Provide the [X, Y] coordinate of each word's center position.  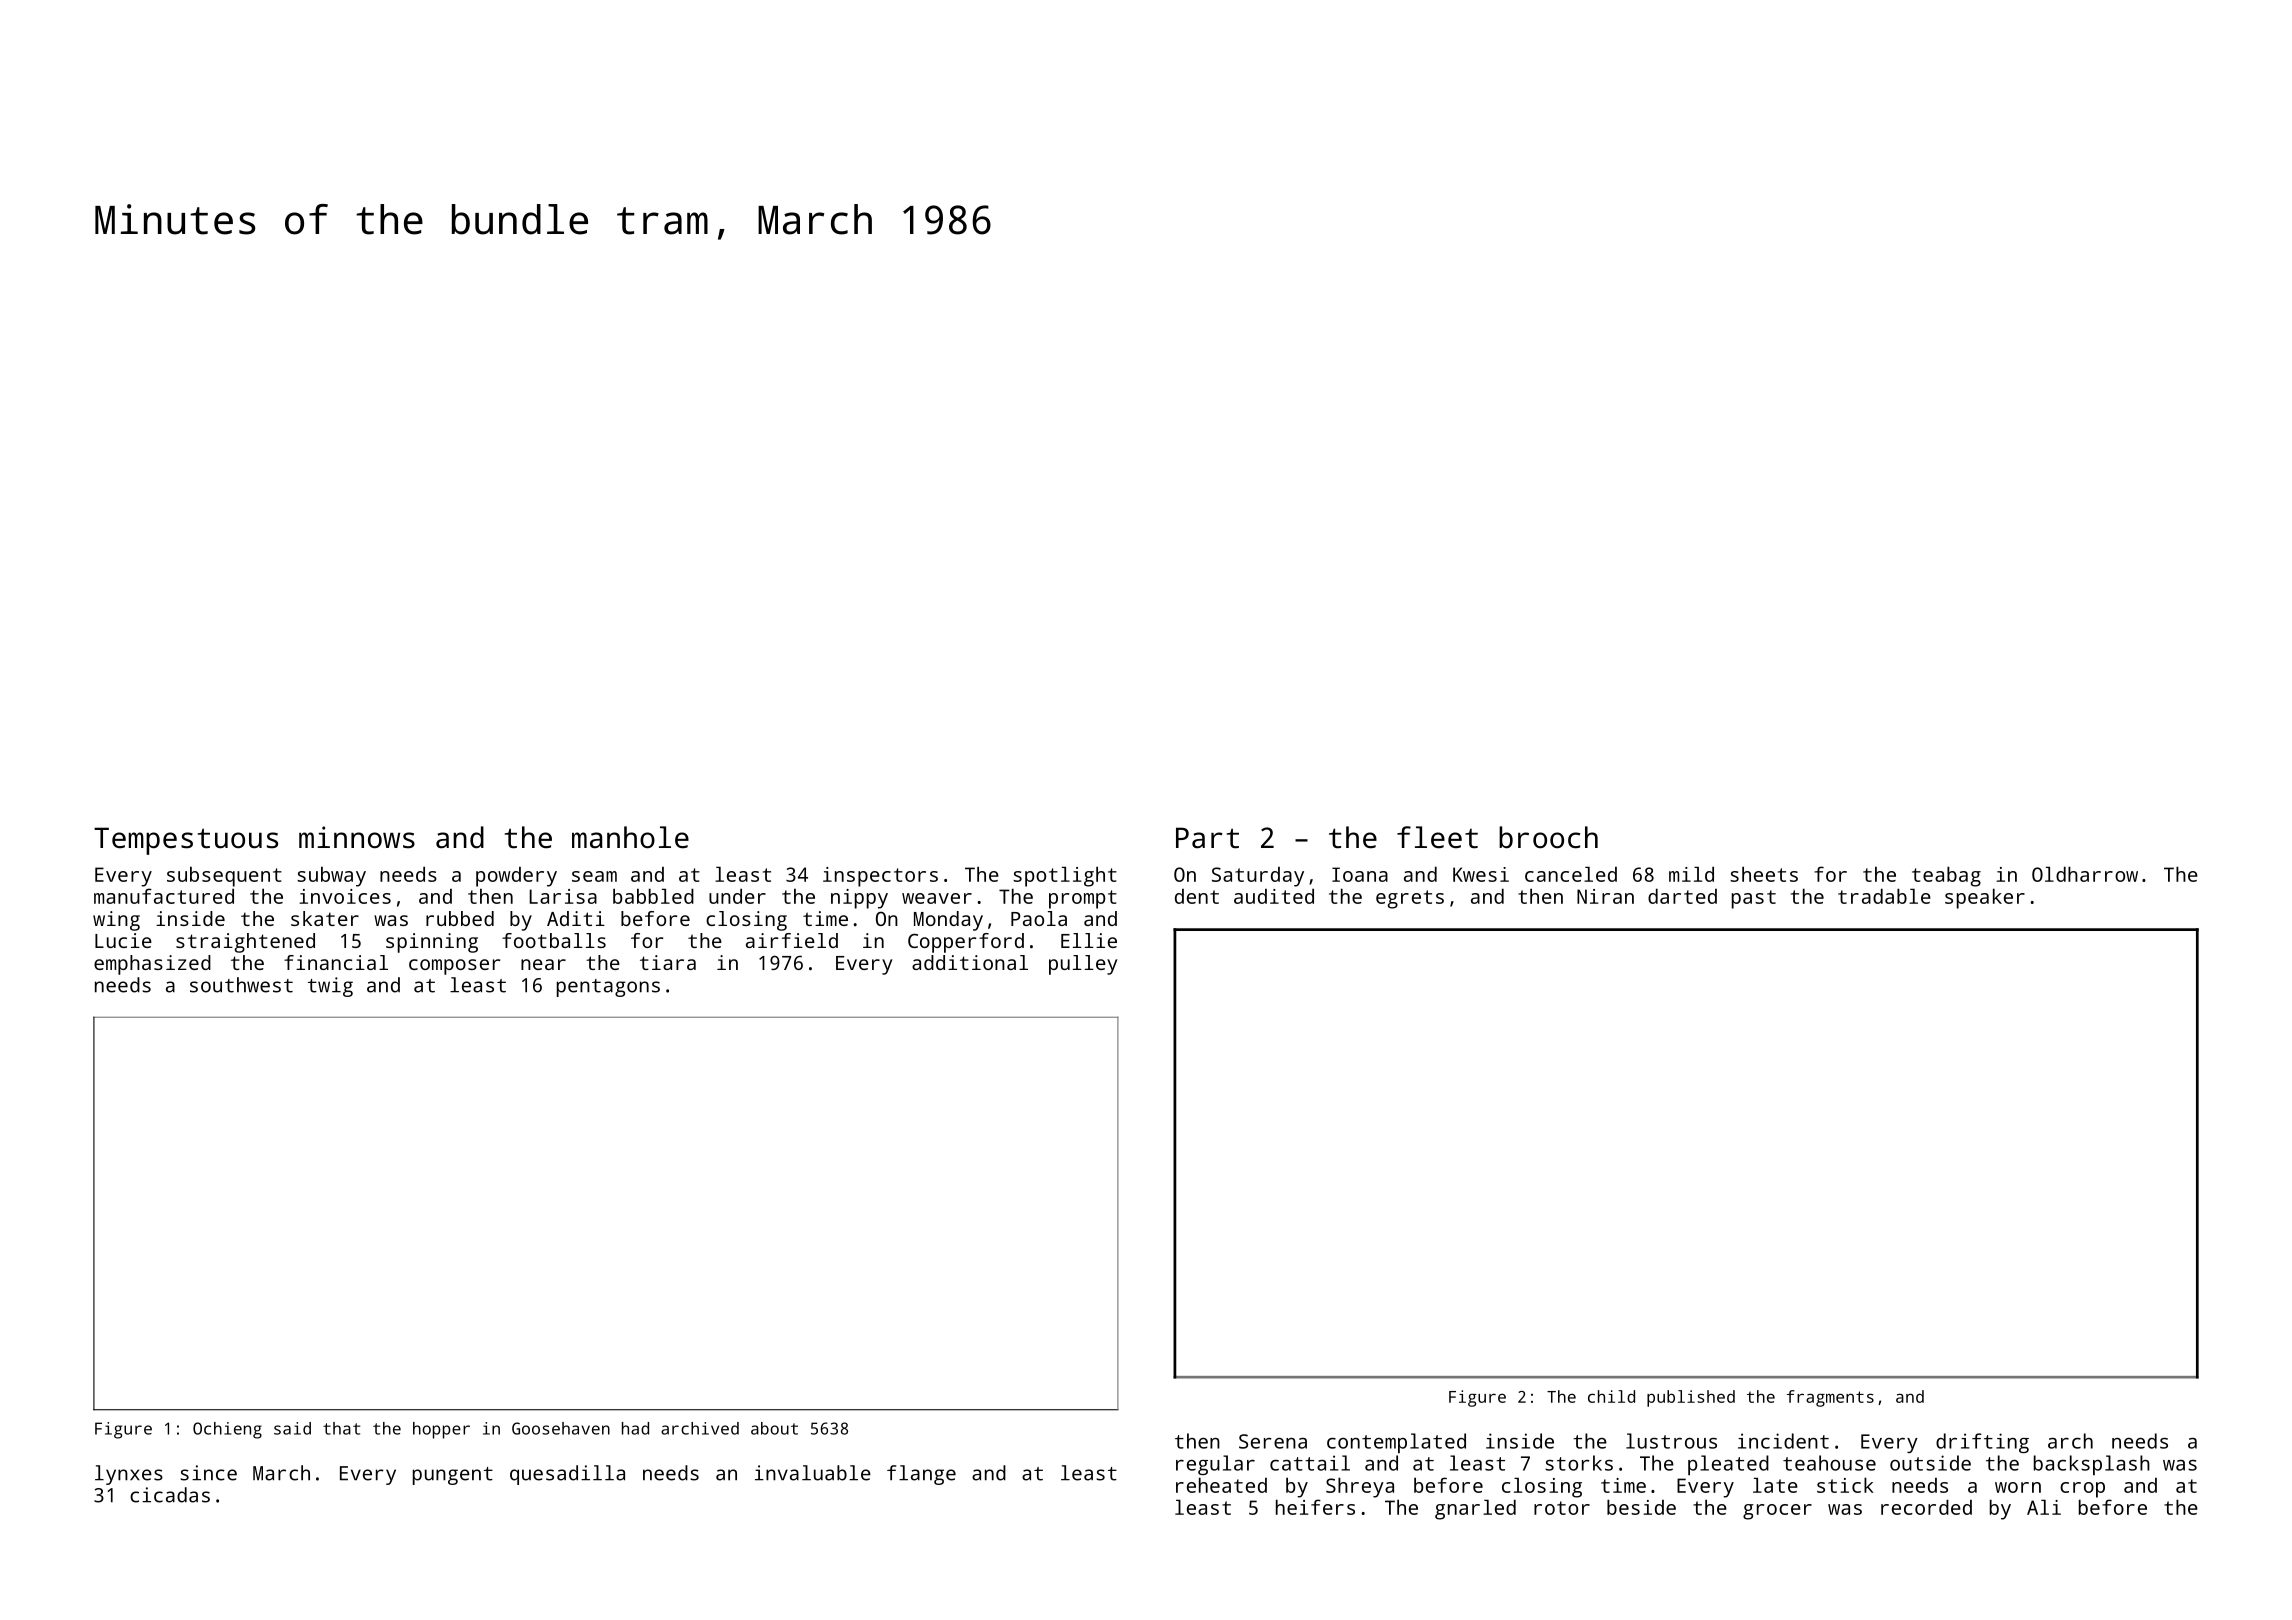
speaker [1985, 898]
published [1691, 1398]
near [543, 964]
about [774, 1428]
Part [1207, 838]
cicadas [170, 1495]
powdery [516, 877]
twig [330, 987]
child [1611, 1396]
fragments [1830, 1398]
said [292, 1428]
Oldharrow [2085, 874]
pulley [1083, 965]
